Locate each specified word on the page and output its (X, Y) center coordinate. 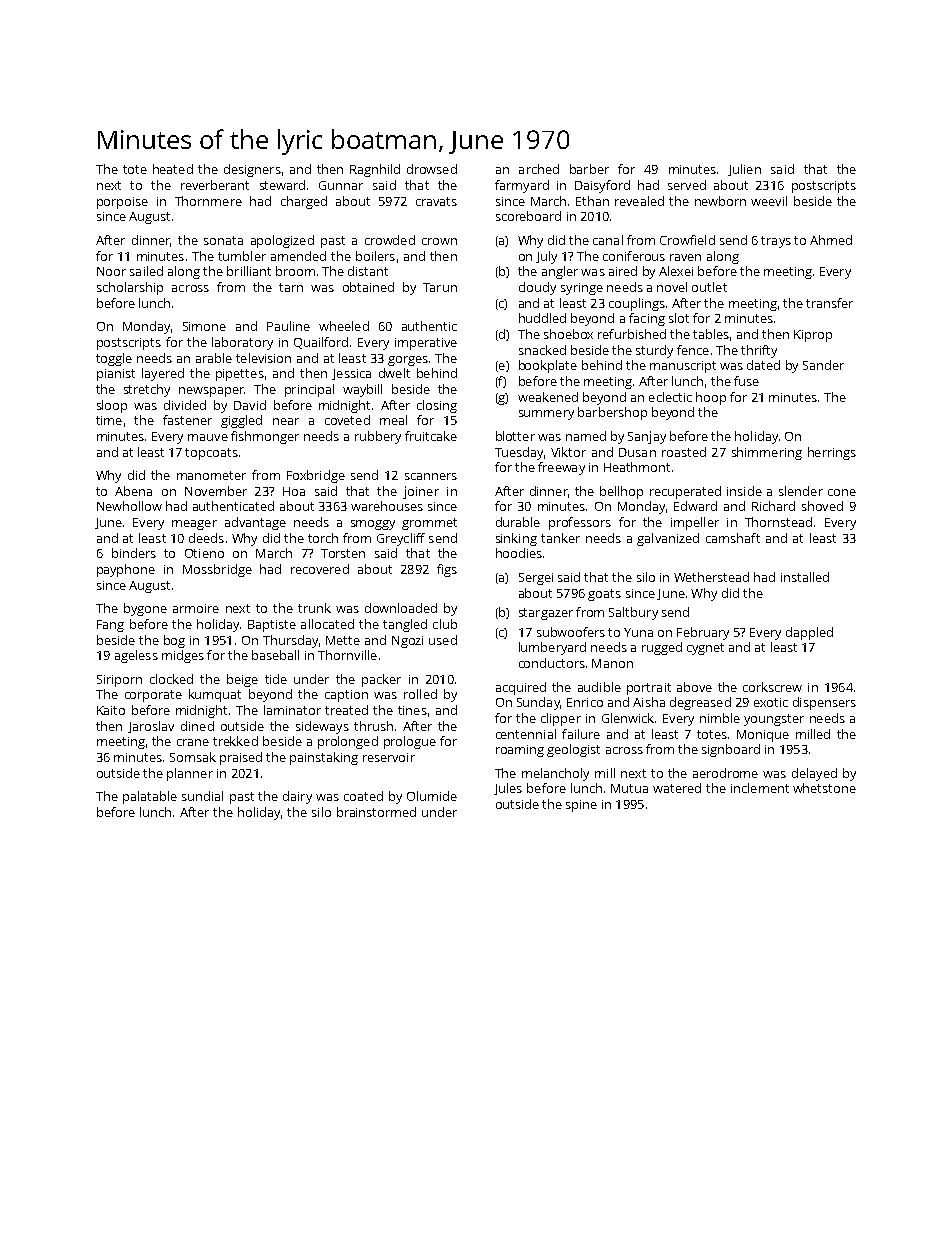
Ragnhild (375, 170)
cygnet (705, 649)
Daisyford (602, 186)
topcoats (211, 454)
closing (437, 406)
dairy (297, 797)
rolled (420, 694)
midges (183, 656)
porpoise (122, 203)
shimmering (767, 453)
